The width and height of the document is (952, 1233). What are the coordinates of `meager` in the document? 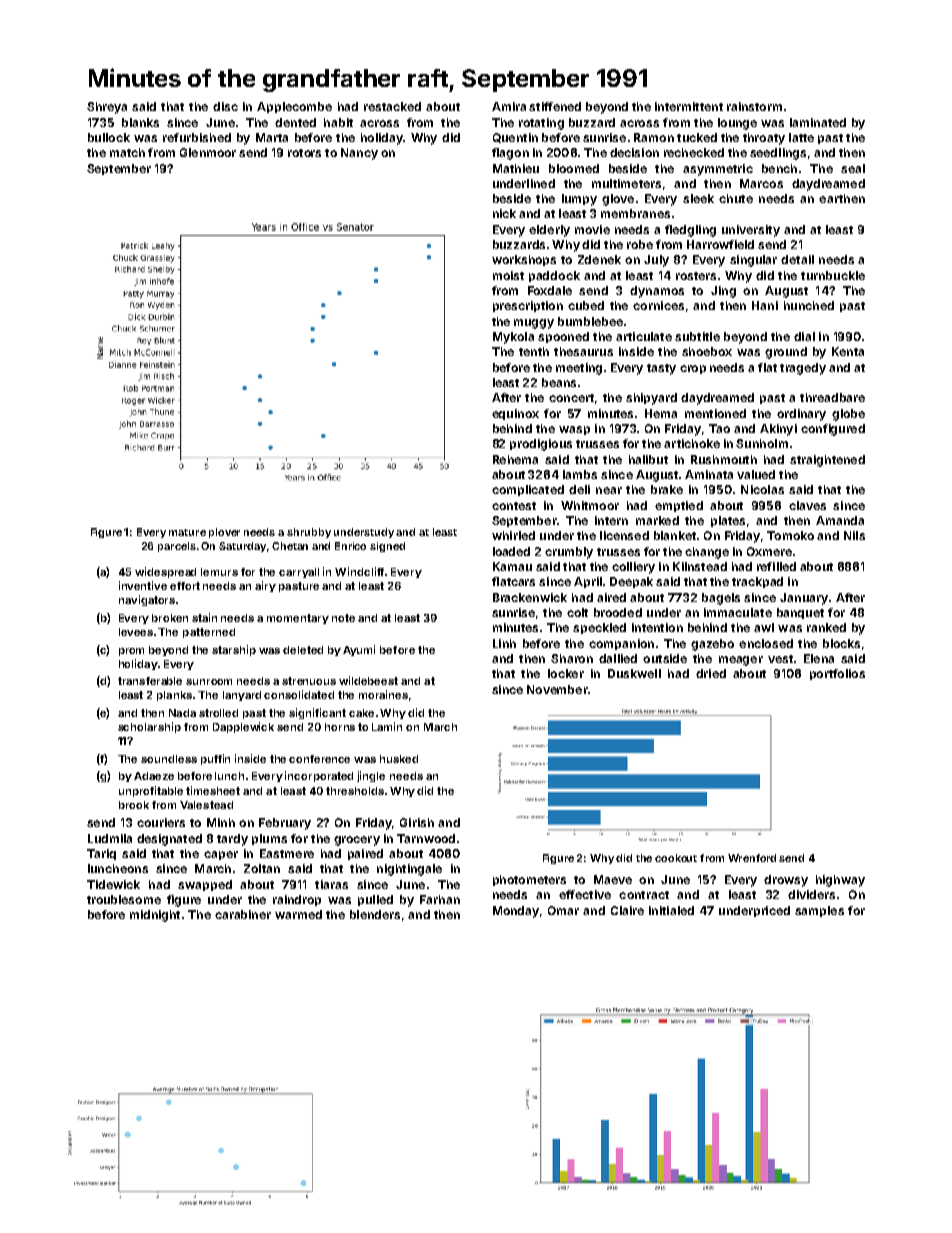 It's located at (741, 661).
